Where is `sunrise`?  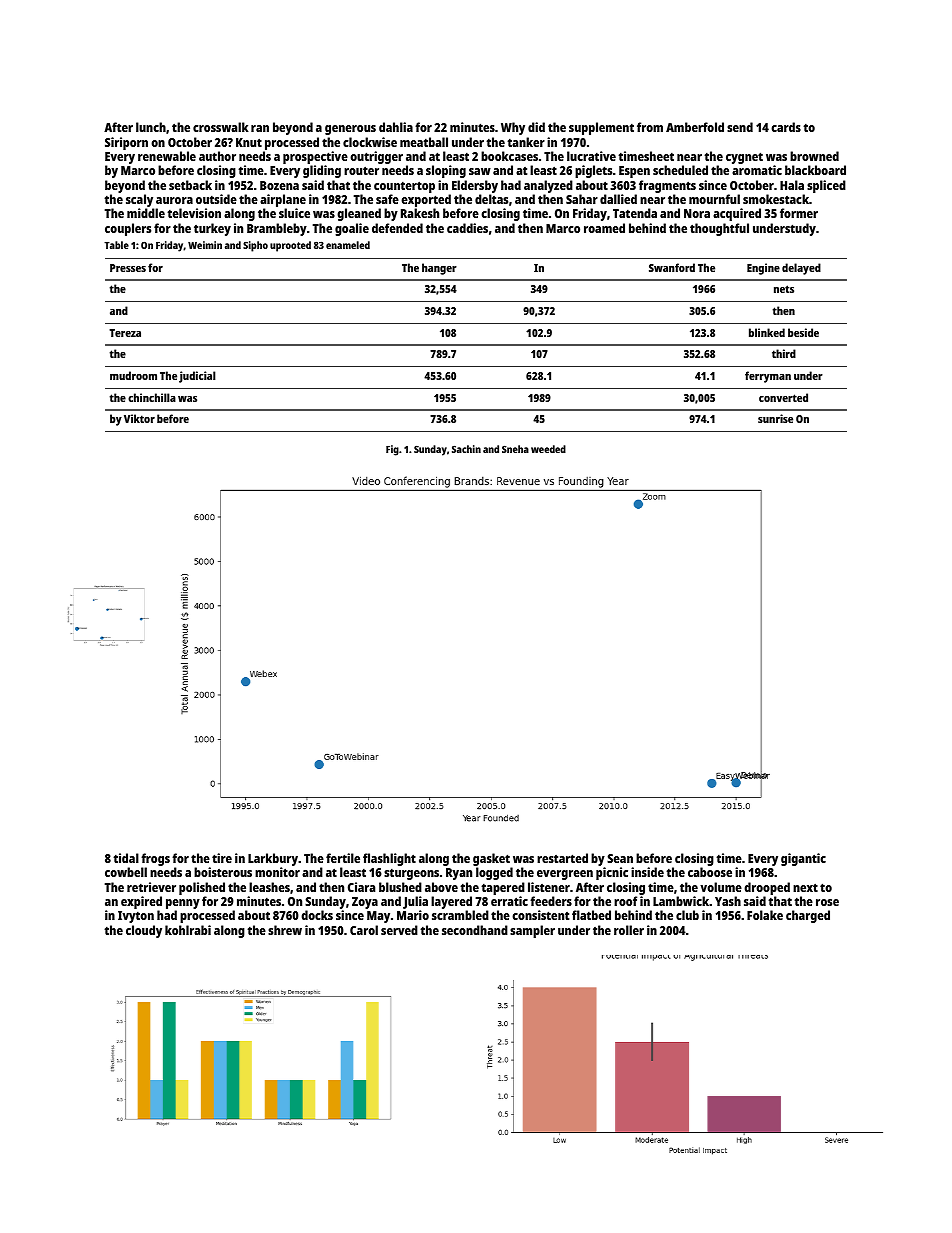 sunrise is located at coordinates (775, 418).
